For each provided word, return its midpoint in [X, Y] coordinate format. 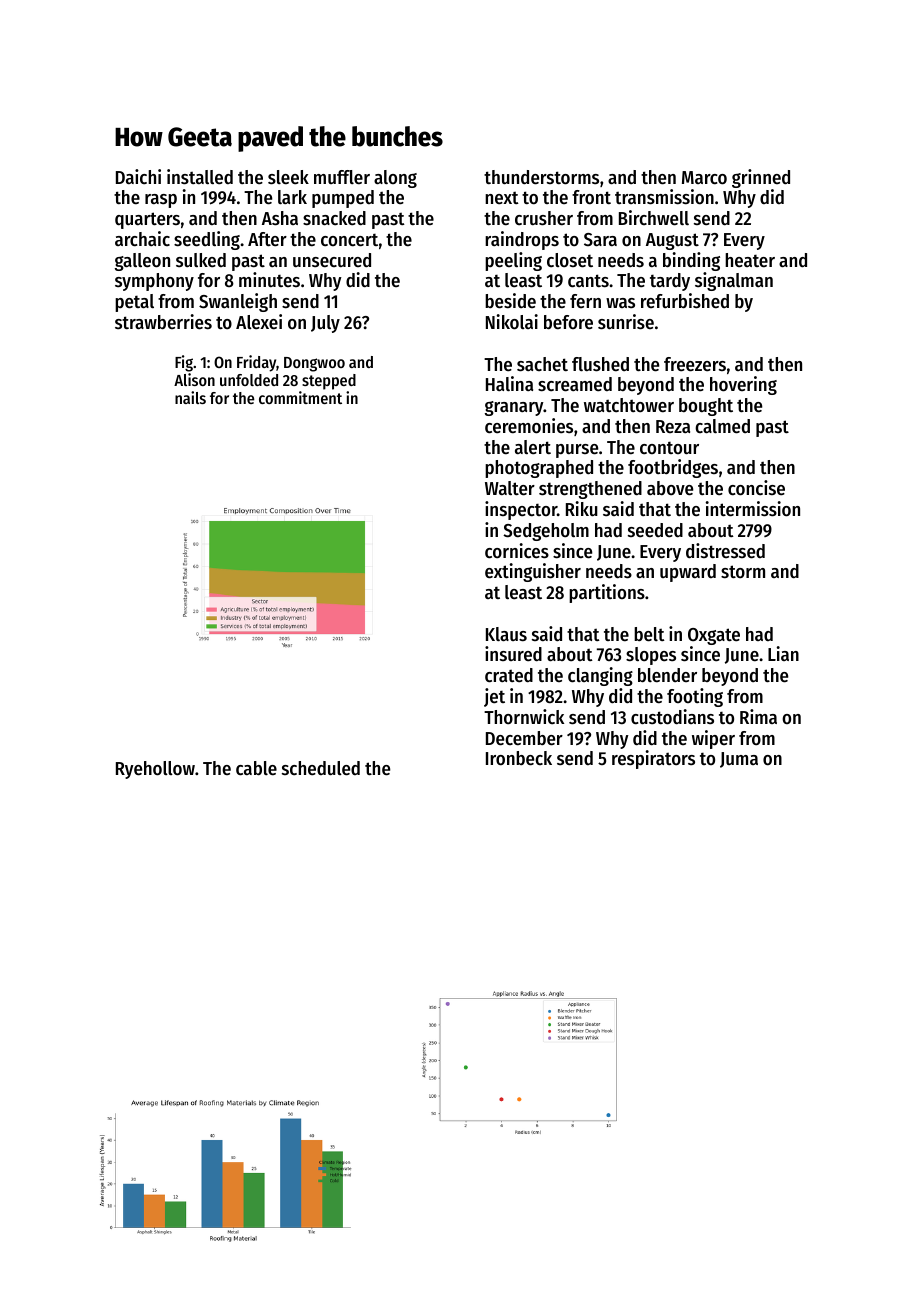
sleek [288, 177]
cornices [517, 551]
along [395, 179]
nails [190, 397]
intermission [753, 509]
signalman [734, 281]
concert [349, 240]
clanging [600, 676]
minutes [269, 279]
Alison [194, 379]
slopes [651, 656]
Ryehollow [155, 770]
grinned [761, 178]
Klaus [506, 634]
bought [706, 407]
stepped [329, 382]
